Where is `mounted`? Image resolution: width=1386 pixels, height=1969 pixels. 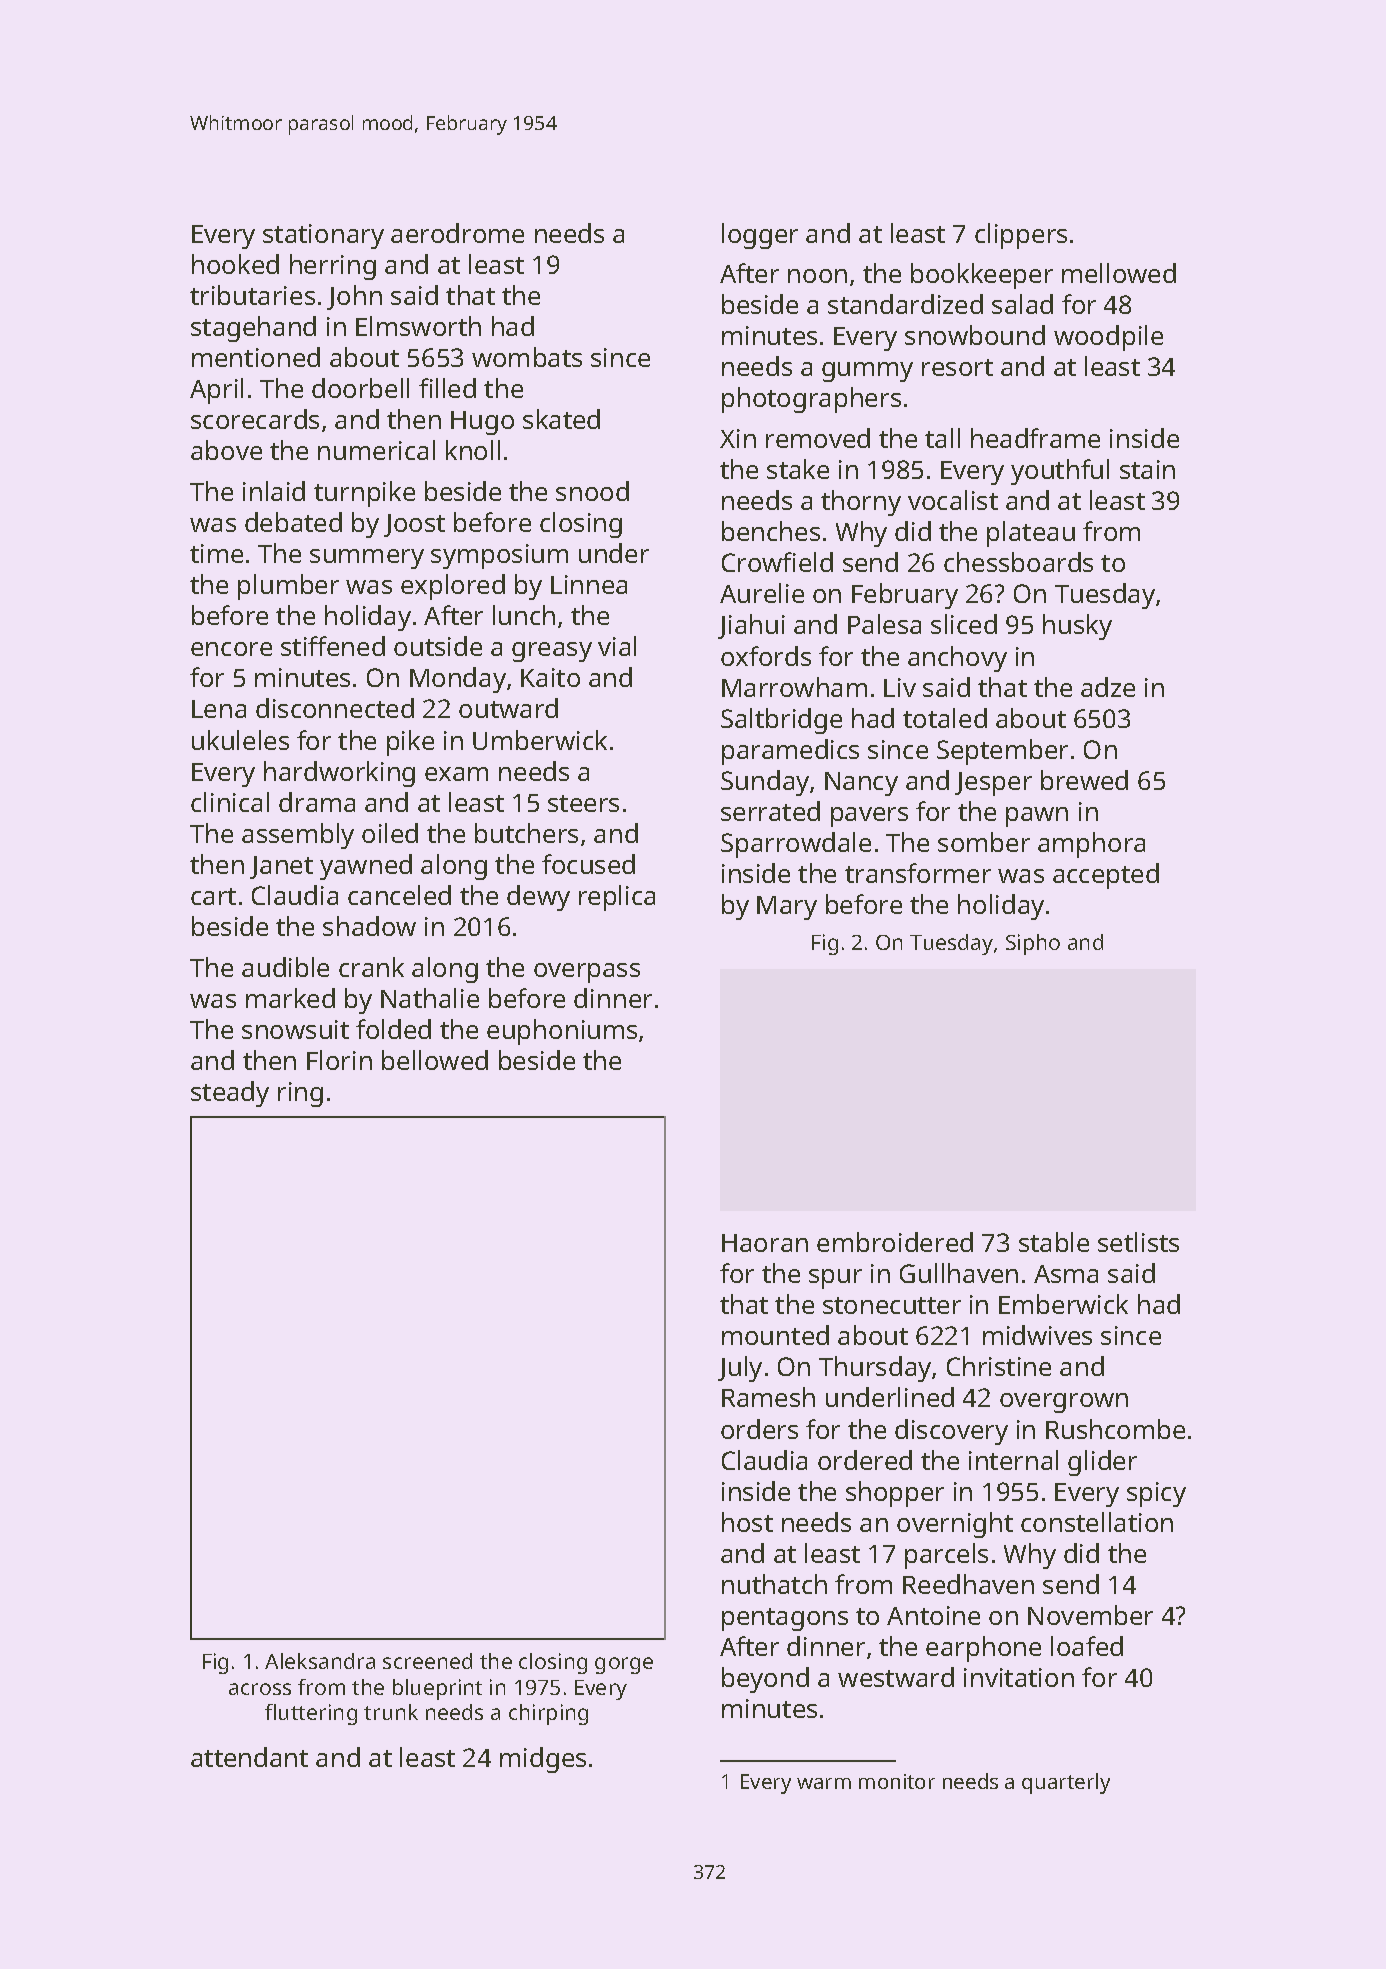 mounted is located at coordinates (775, 1335).
